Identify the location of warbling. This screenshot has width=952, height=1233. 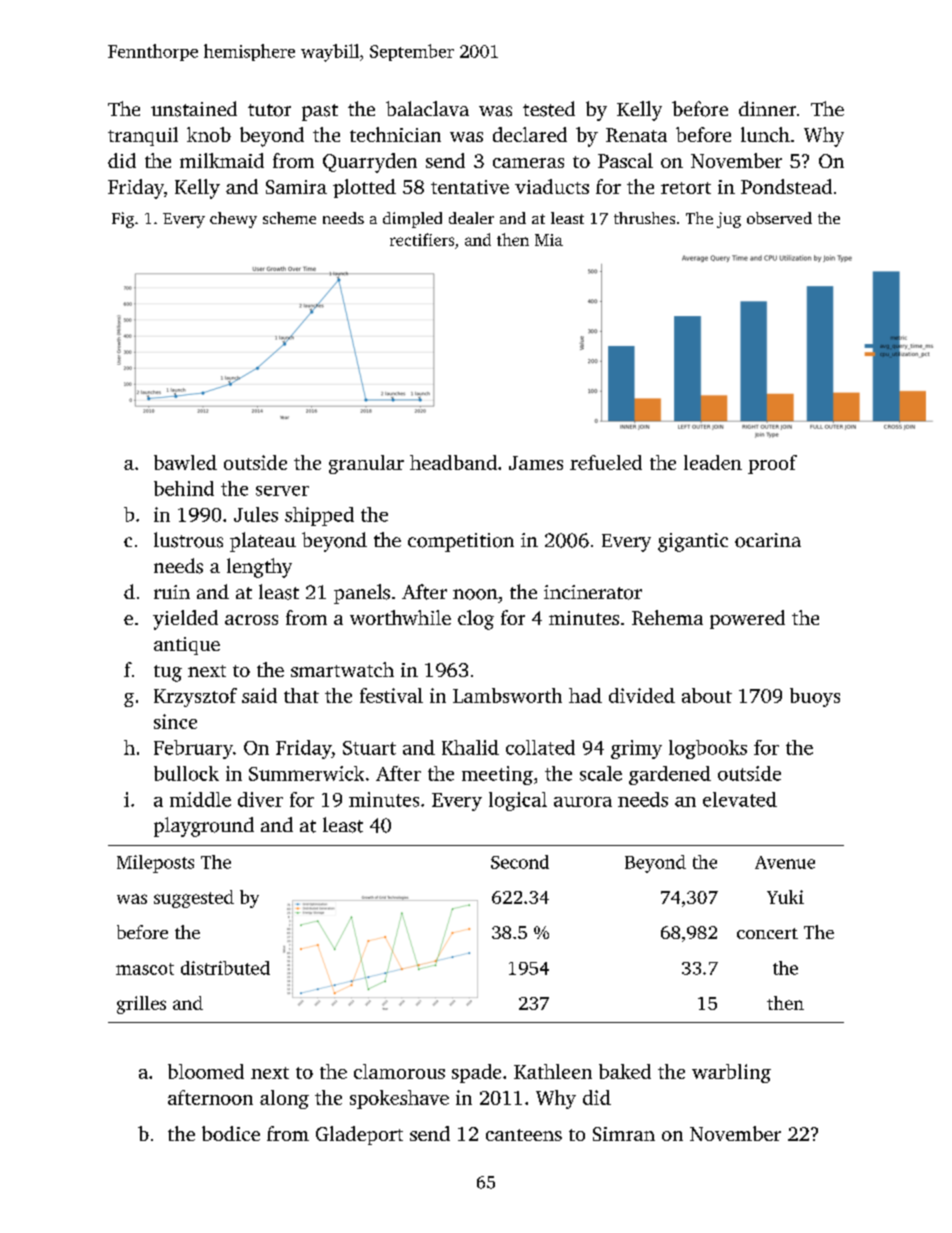
(731, 1073).
